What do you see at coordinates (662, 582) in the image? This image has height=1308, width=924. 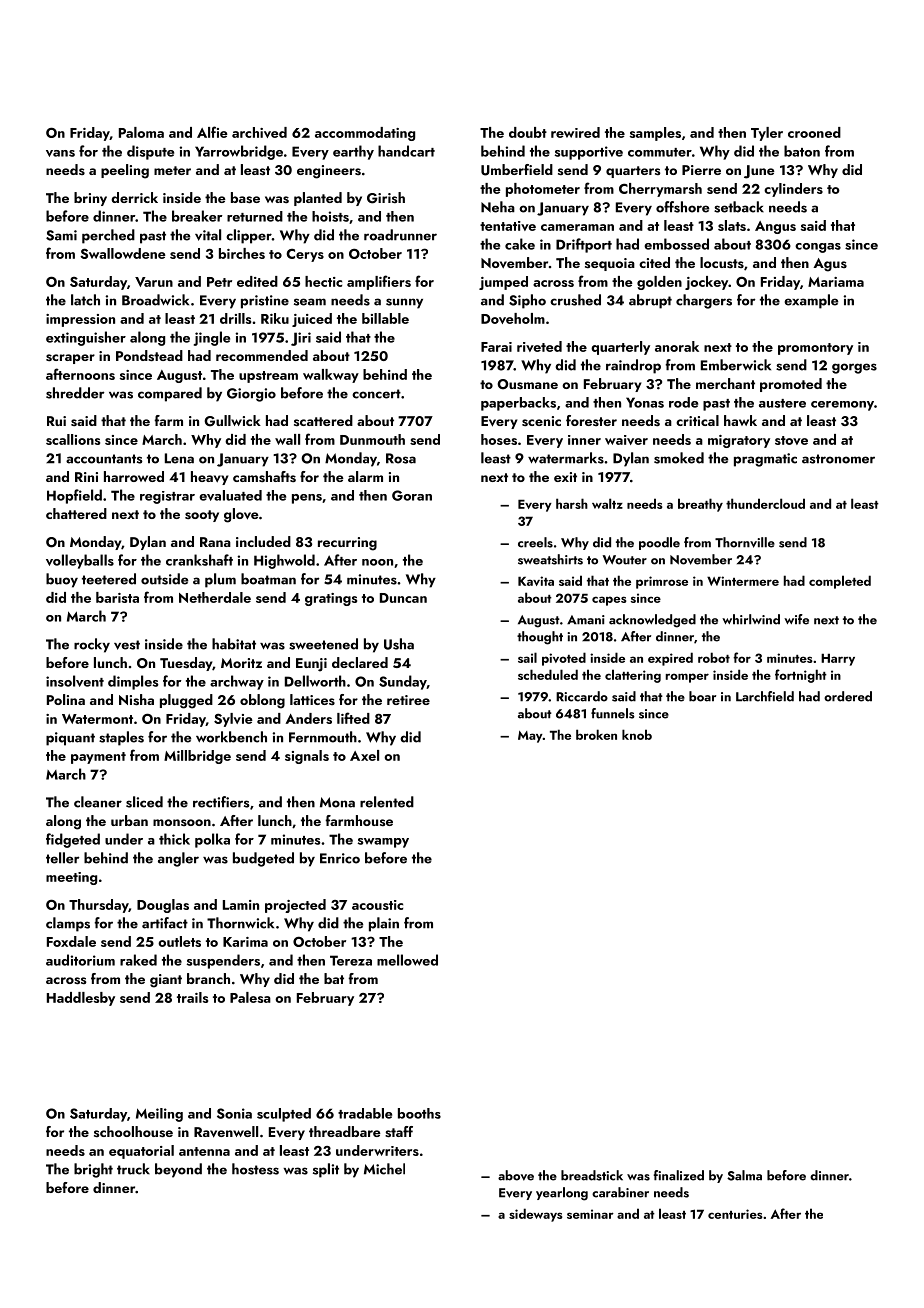 I see `primrose` at bounding box center [662, 582].
